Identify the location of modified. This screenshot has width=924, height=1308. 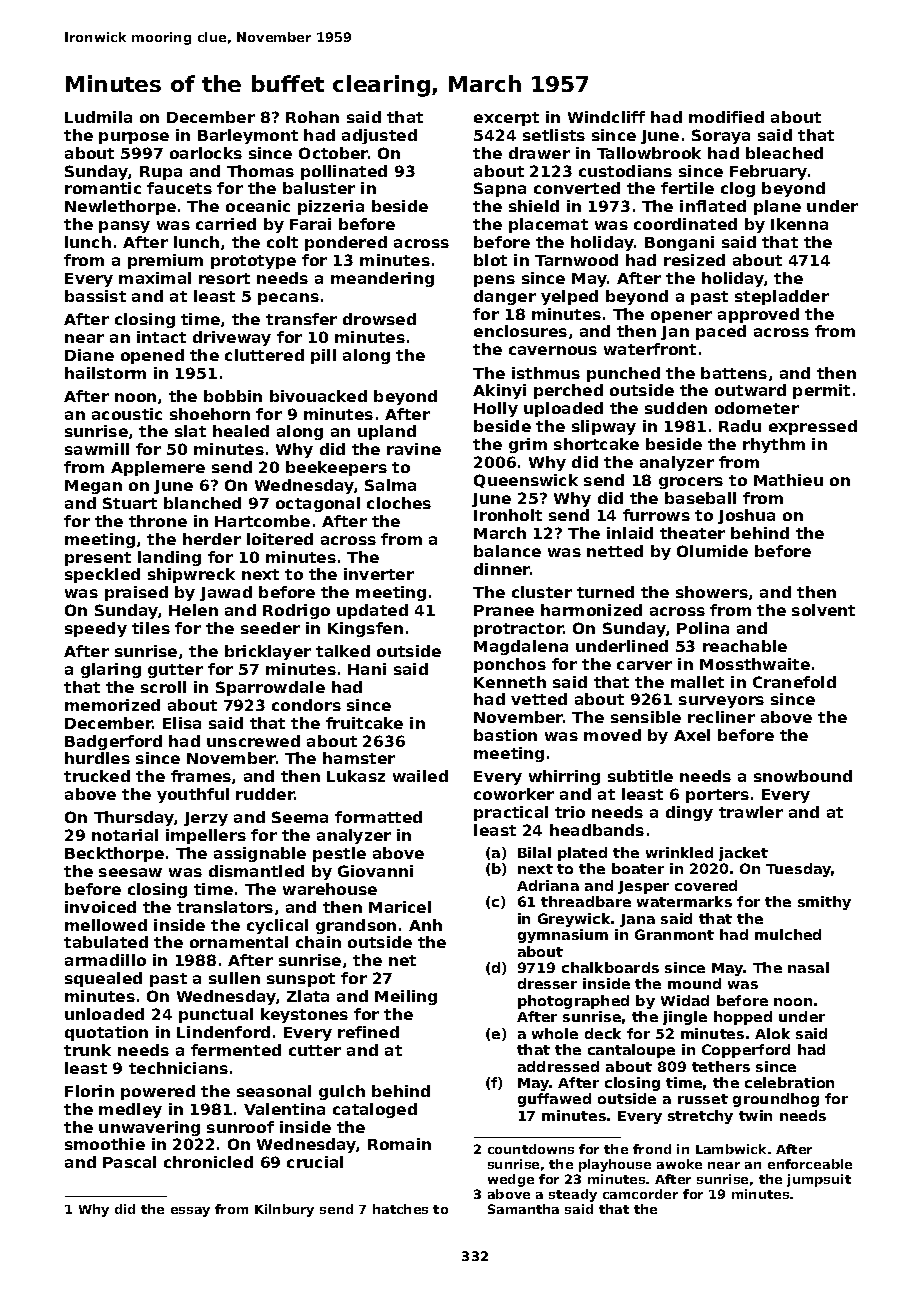
(726, 117).
